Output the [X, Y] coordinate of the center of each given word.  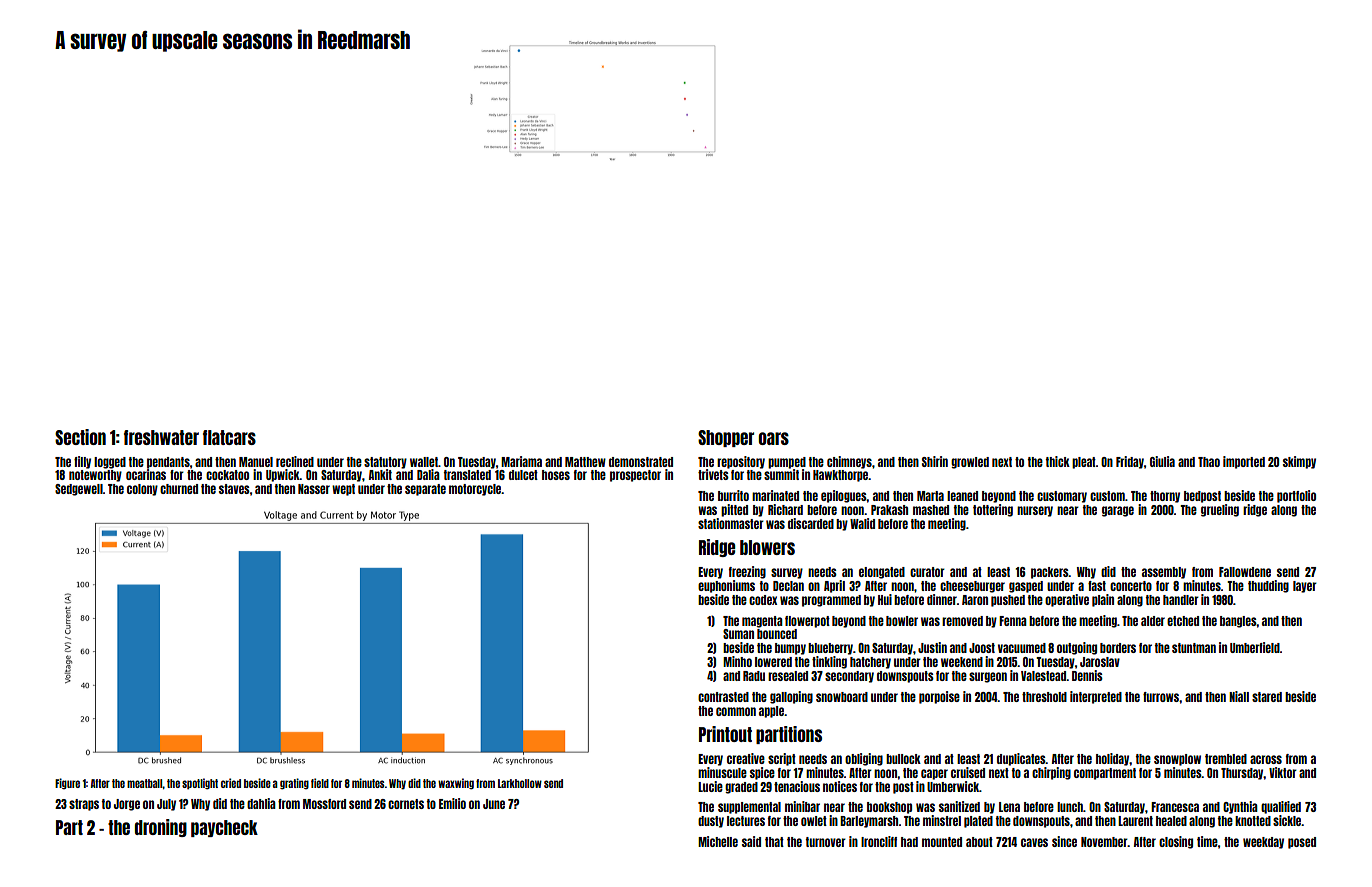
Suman [738, 634]
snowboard [842, 697]
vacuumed [1022, 648]
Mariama [521, 461]
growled [970, 463]
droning [161, 828]
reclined [295, 461]
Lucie [710, 786]
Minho [737, 661]
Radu [754, 676]
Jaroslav [1100, 662]
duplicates [1021, 759]
